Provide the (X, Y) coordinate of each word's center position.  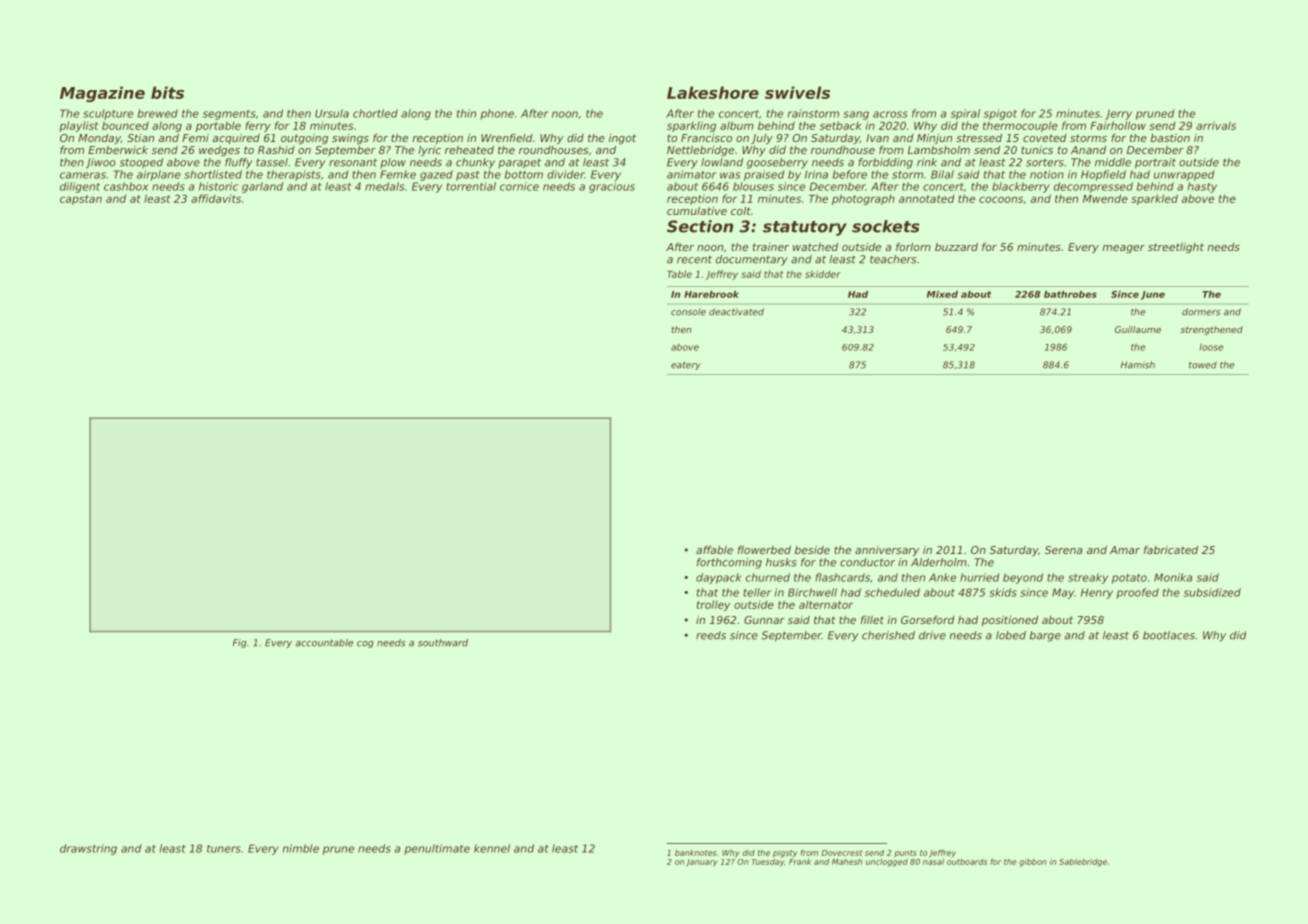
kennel (492, 848)
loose (1212, 347)
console (688, 312)
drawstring (88, 849)
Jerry (1118, 114)
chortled (375, 113)
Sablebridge (1083, 862)
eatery (686, 366)
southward (443, 643)
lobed (1011, 635)
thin (466, 113)
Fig (240, 643)
